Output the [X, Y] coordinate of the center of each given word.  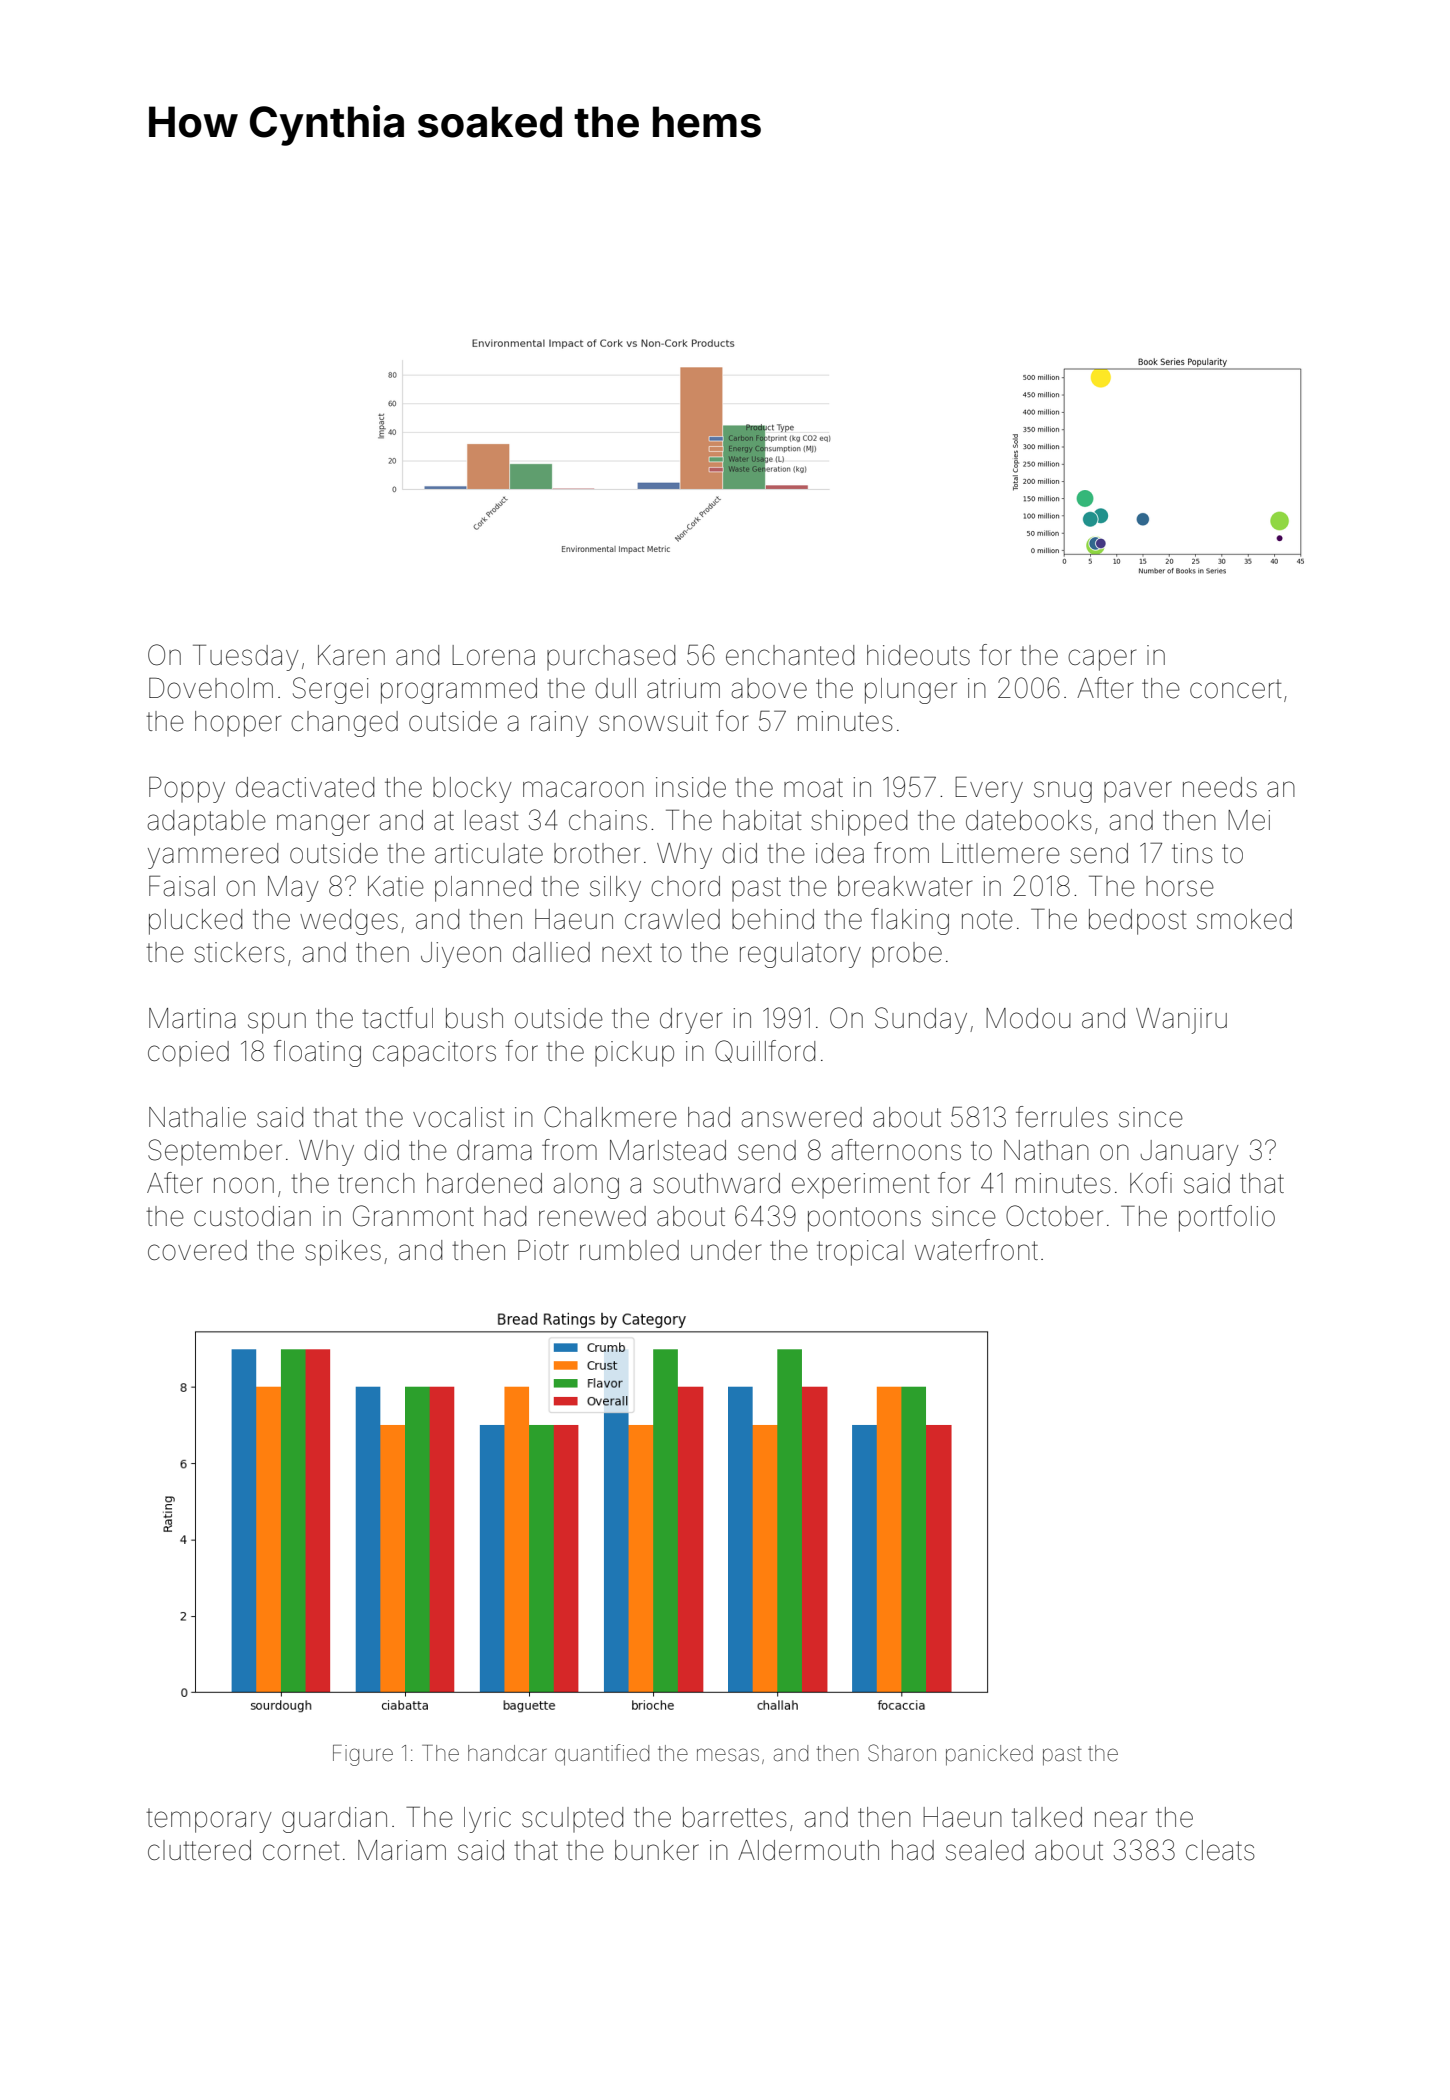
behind [773, 919]
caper [1102, 660]
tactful [397, 1018]
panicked [989, 1755]
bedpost [1138, 922]
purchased [611, 657]
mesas [728, 1755]
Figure [363, 1755]
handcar [507, 1753]
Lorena [493, 655]
